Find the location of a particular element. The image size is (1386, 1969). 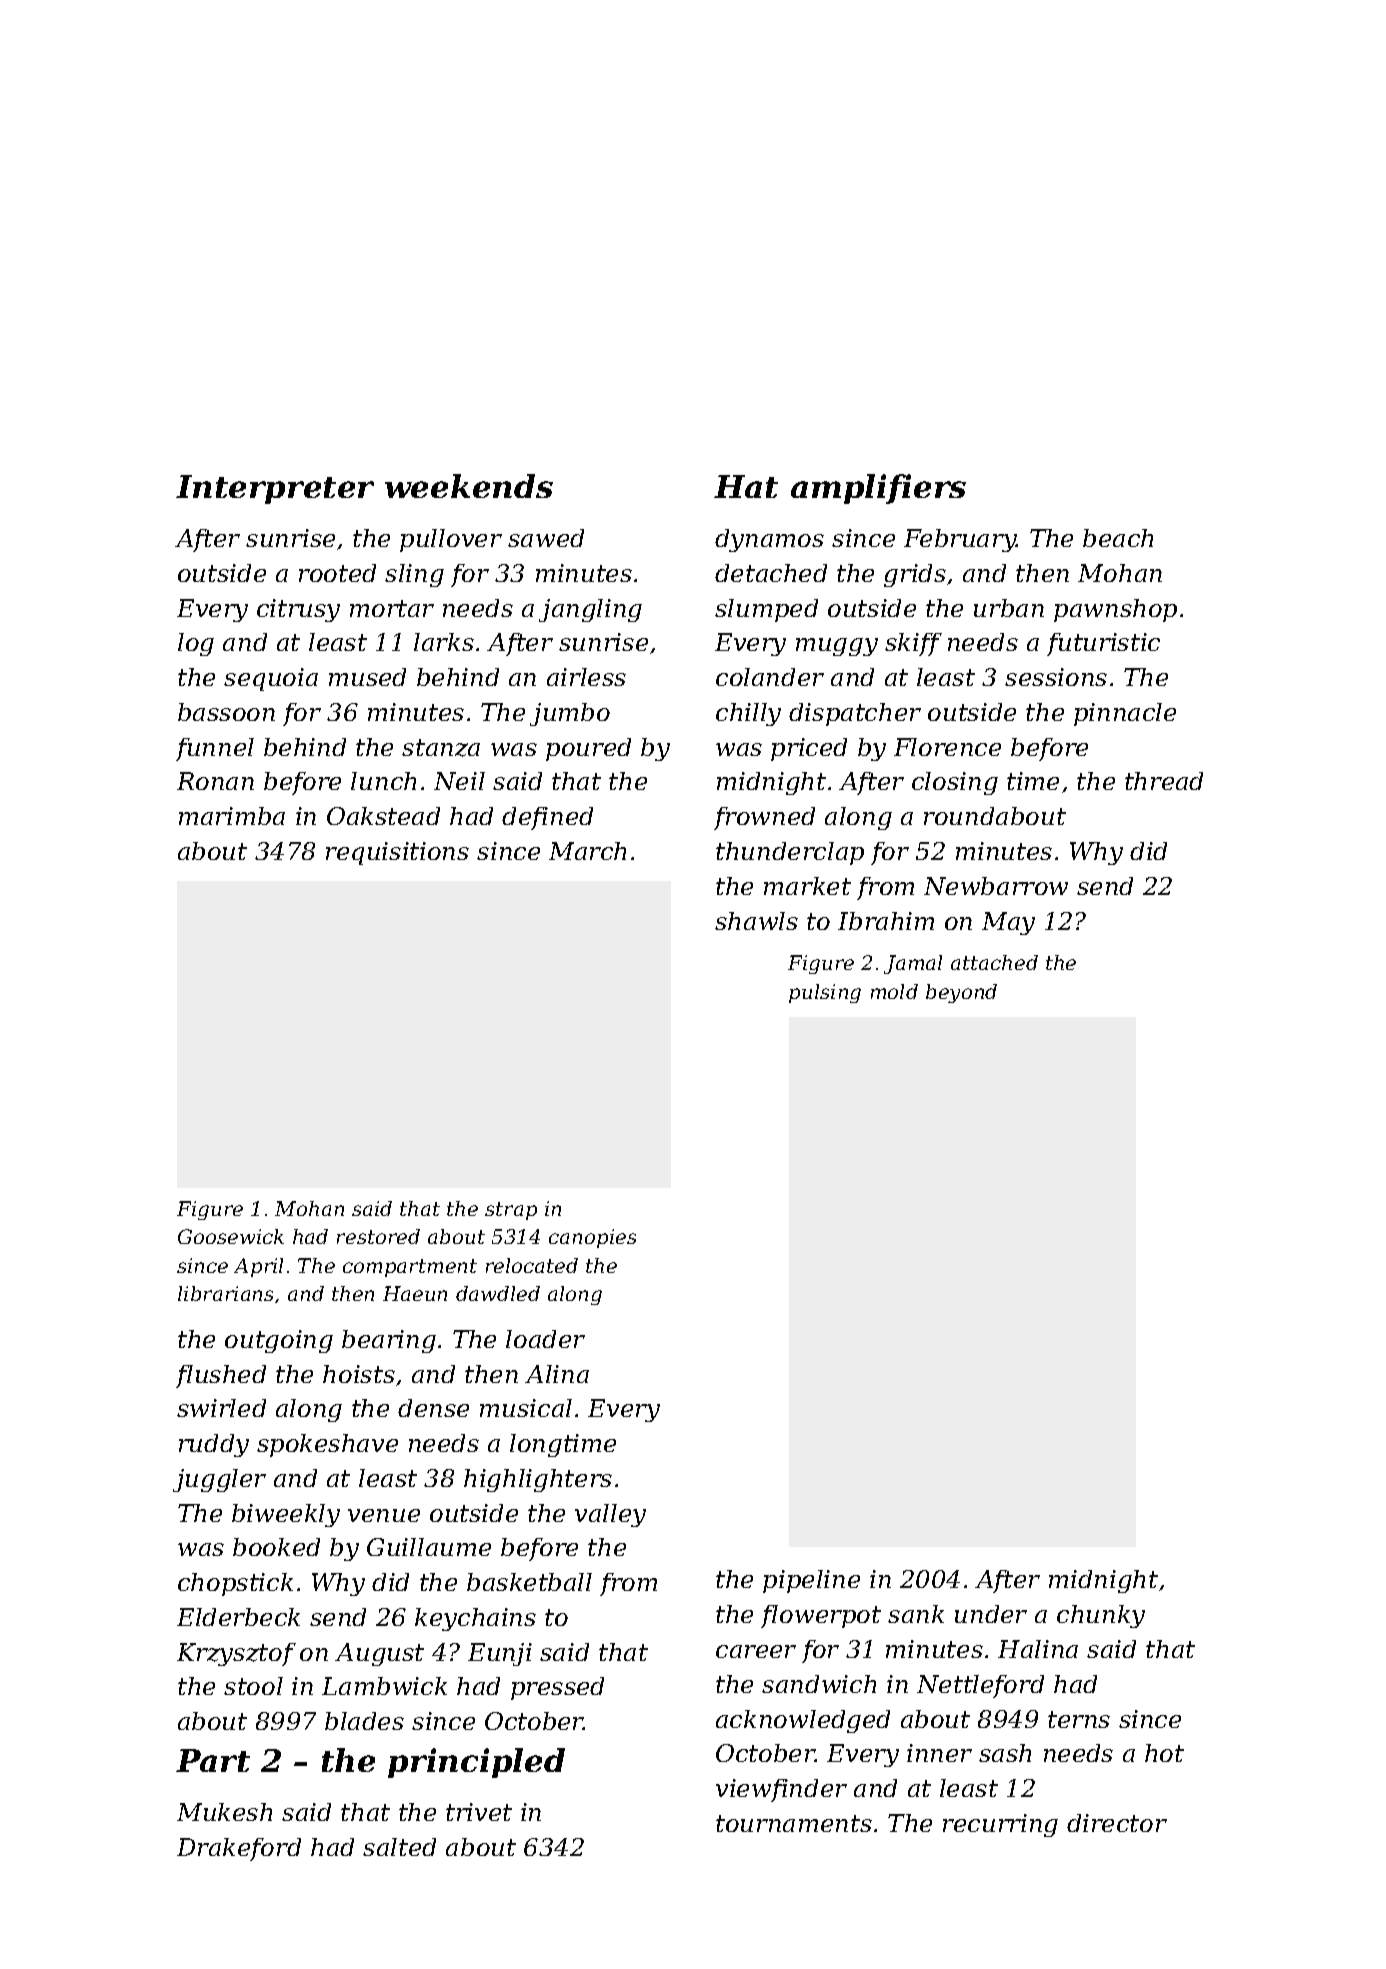

thread is located at coordinates (1164, 781).
